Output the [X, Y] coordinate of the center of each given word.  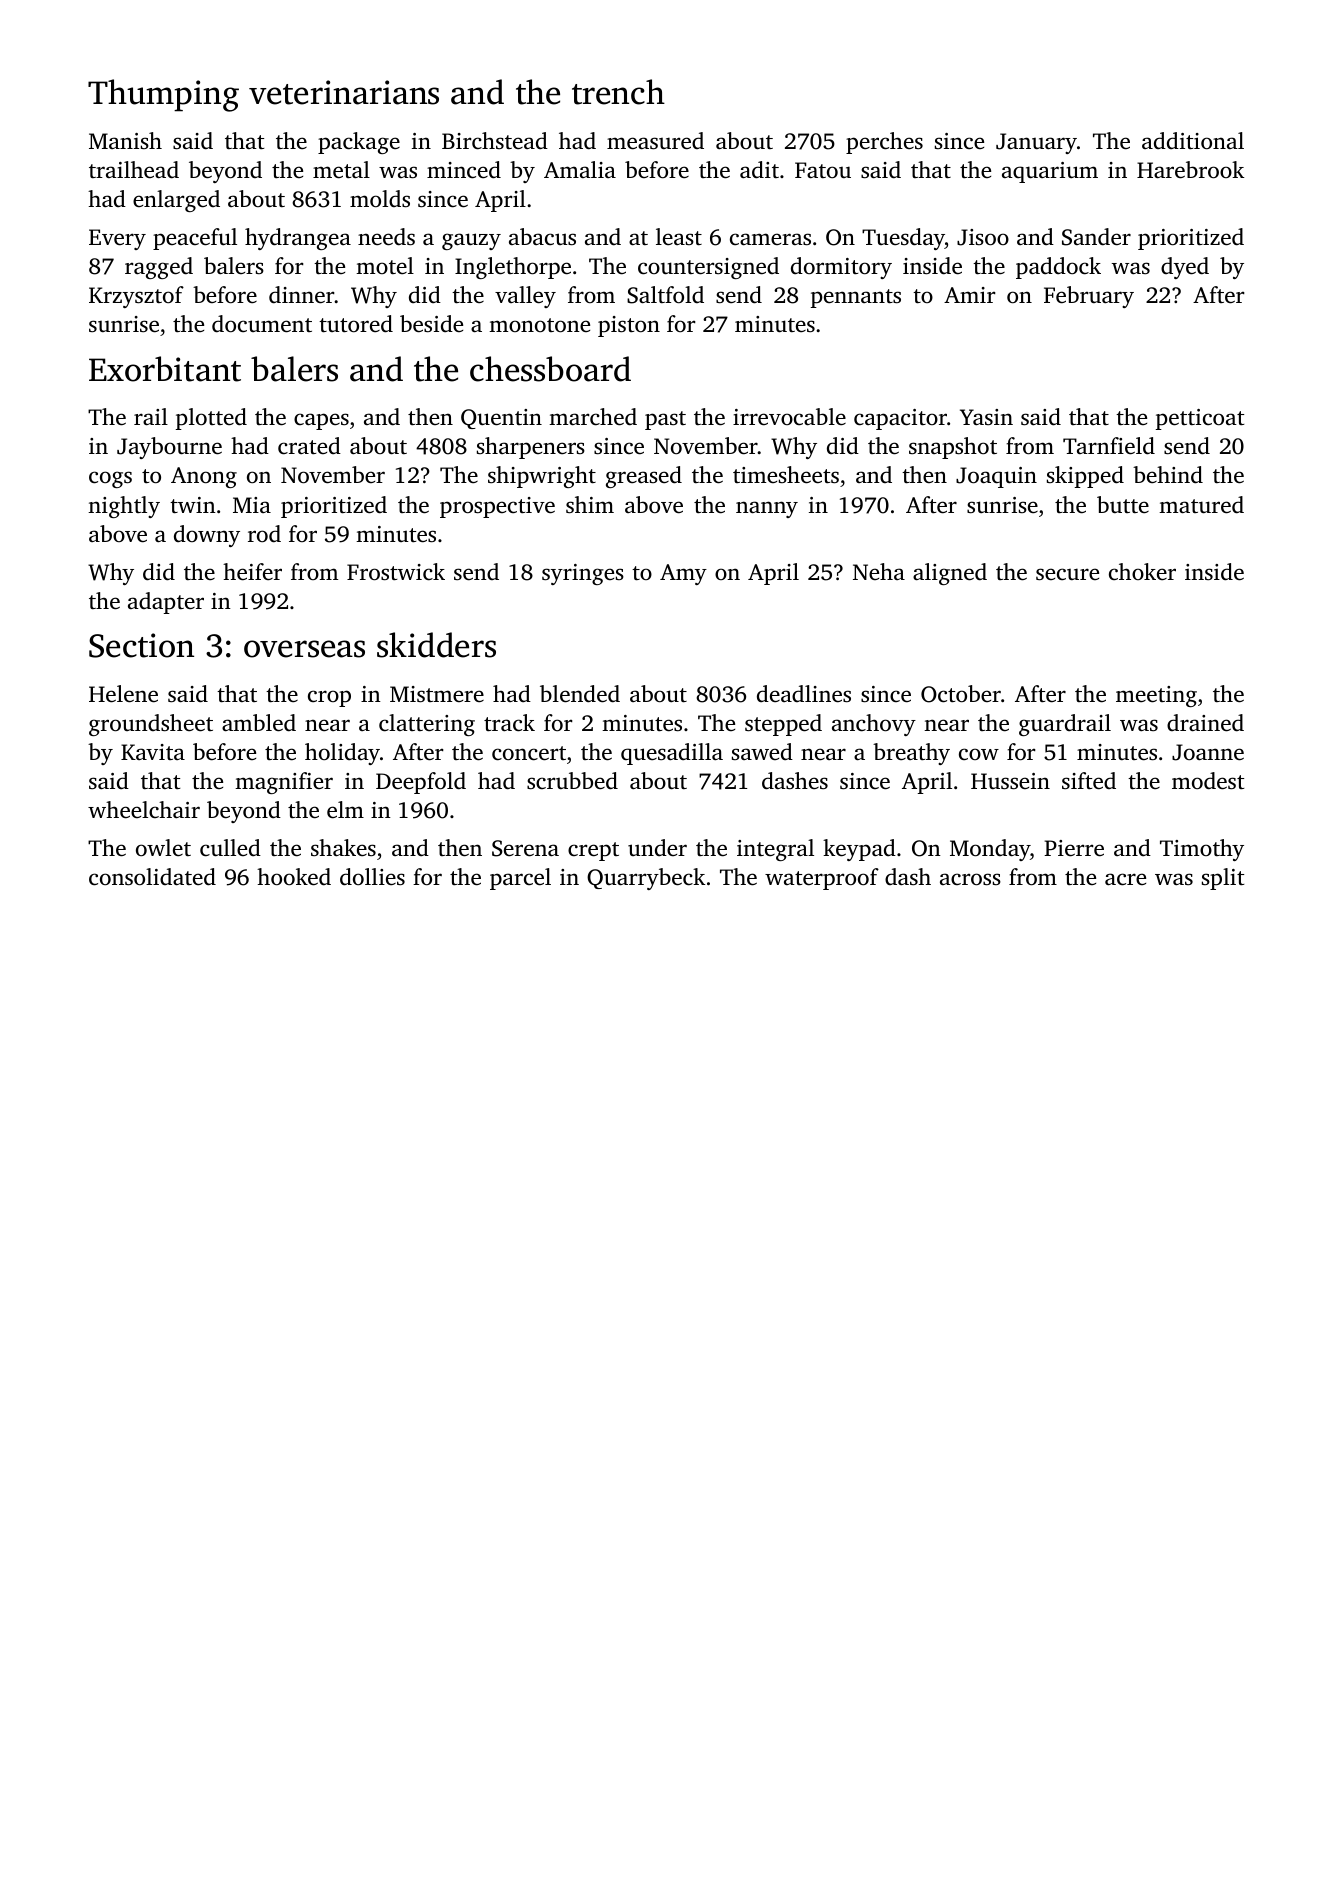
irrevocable [789, 417]
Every [117, 239]
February [1089, 297]
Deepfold [421, 783]
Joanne [1208, 752]
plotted [211, 419]
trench [618, 92]
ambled [259, 723]
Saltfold [665, 295]
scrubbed [572, 781]
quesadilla [672, 754]
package [359, 143]
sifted [1089, 781]
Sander [1096, 237]
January [1036, 143]
